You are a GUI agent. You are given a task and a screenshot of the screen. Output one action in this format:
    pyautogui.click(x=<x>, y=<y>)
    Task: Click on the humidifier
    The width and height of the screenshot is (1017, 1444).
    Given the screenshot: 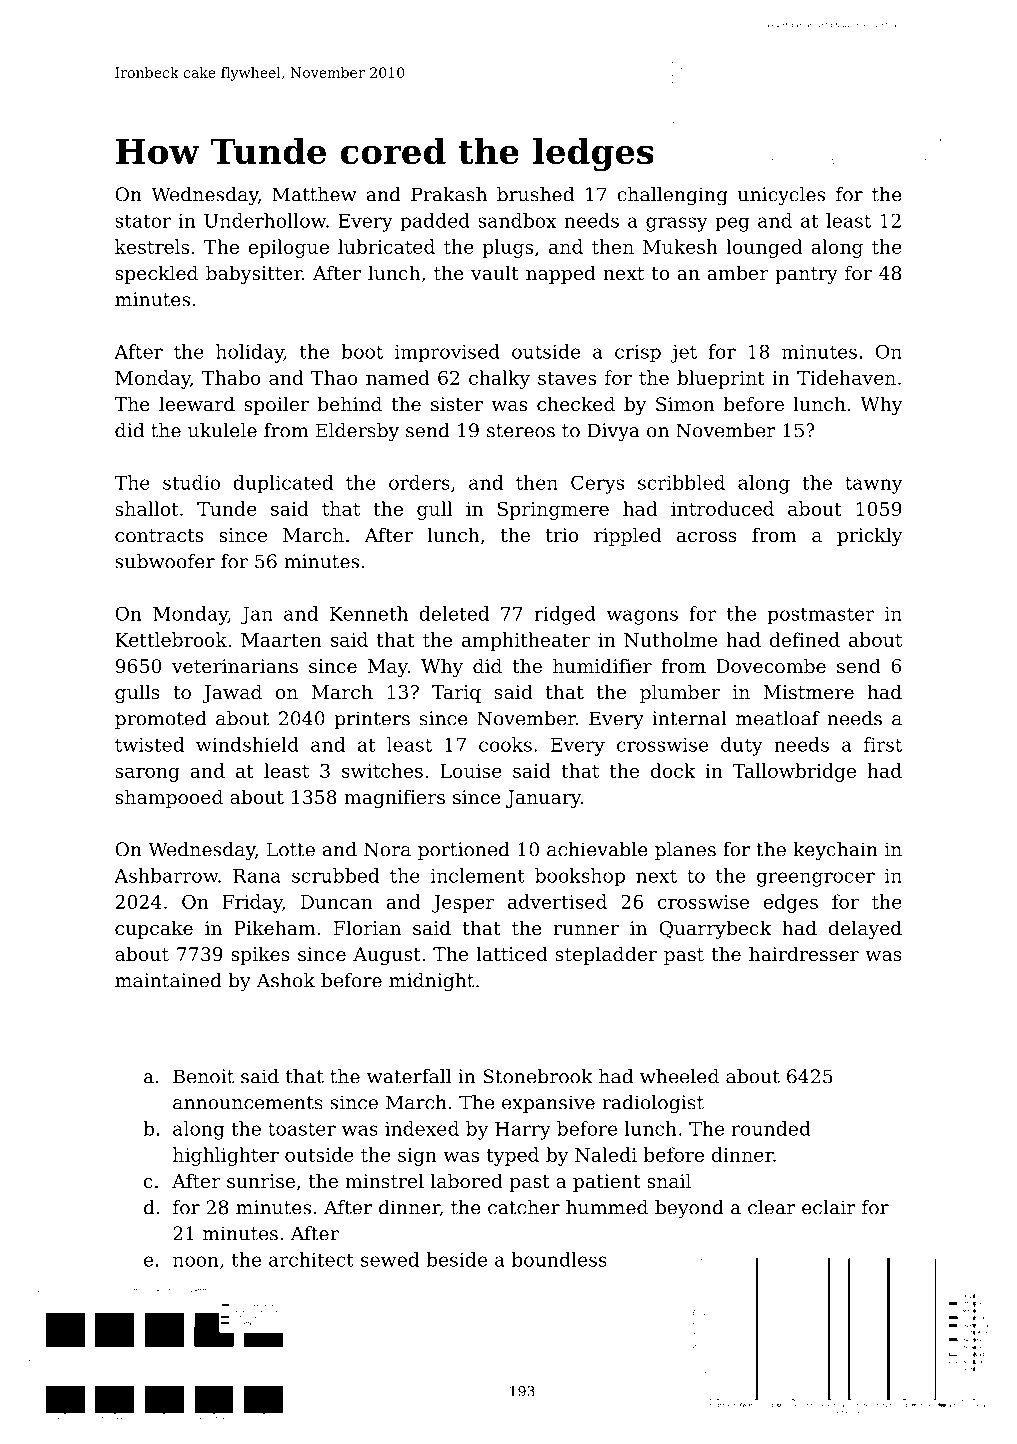 What is the action you would take?
    pyautogui.click(x=602, y=665)
